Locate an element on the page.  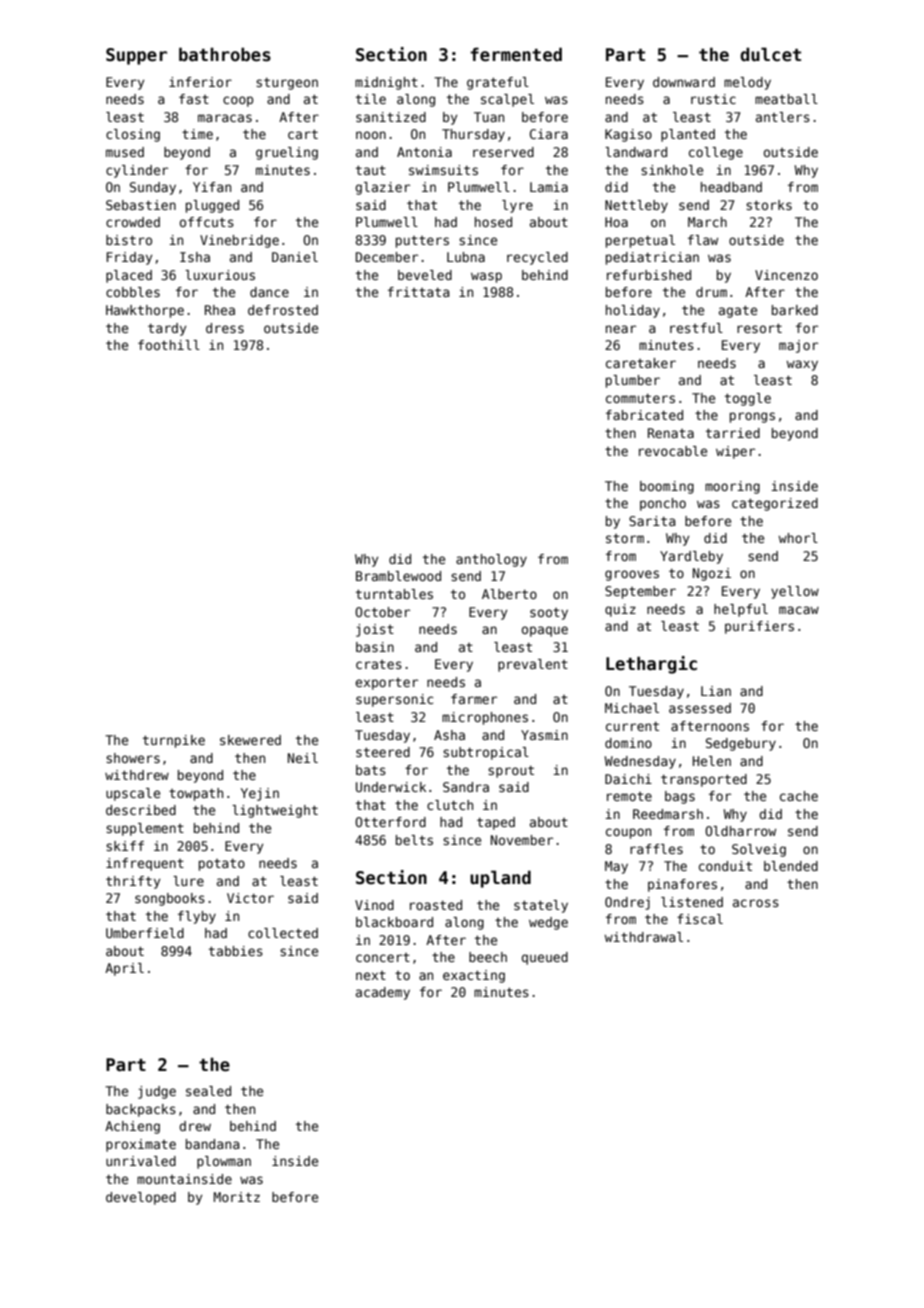
fabricated is located at coordinates (644, 415).
